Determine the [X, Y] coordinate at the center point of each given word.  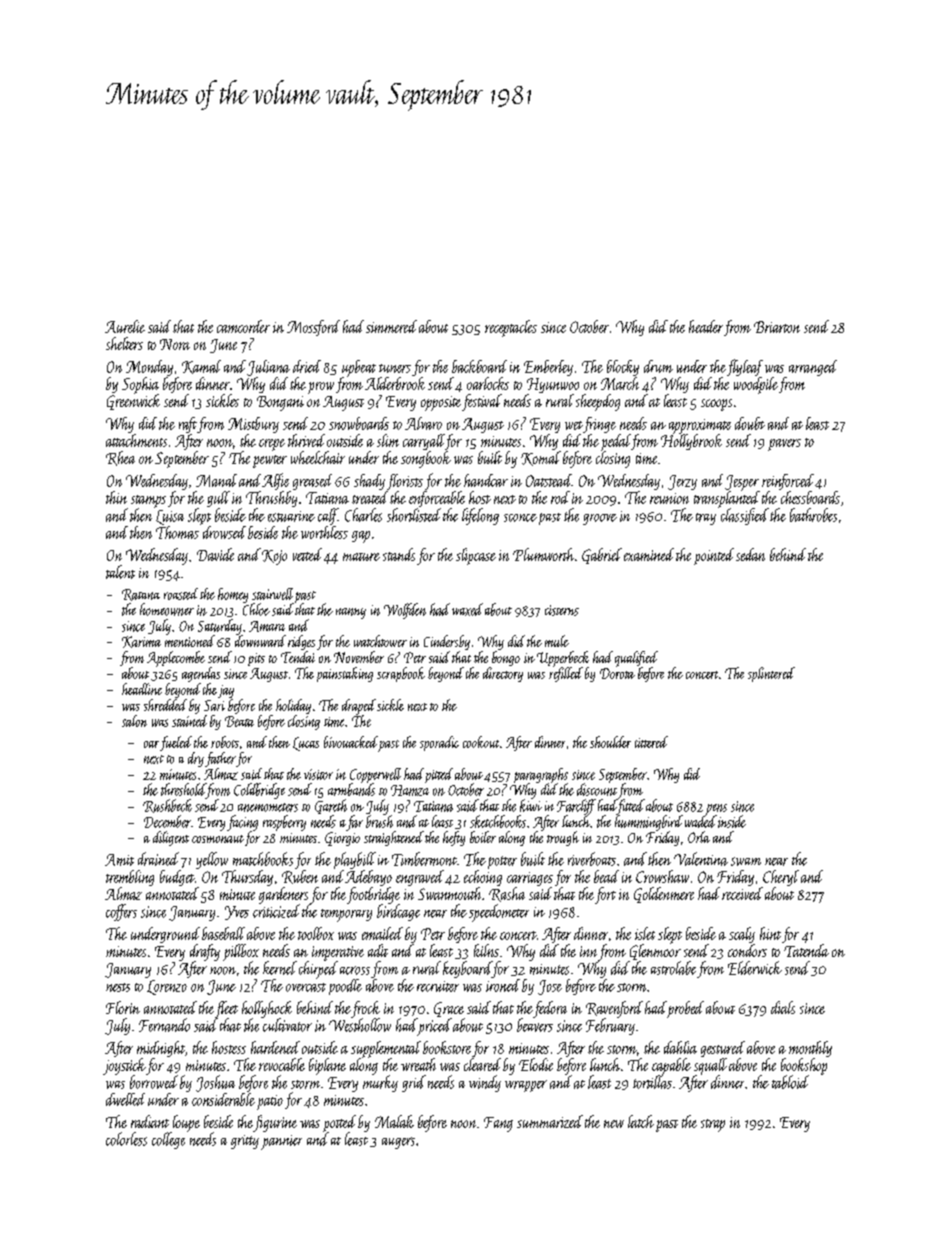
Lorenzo [167, 987]
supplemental [386, 1049]
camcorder [243, 326]
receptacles [511, 328]
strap [713, 1125]
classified [745, 516]
